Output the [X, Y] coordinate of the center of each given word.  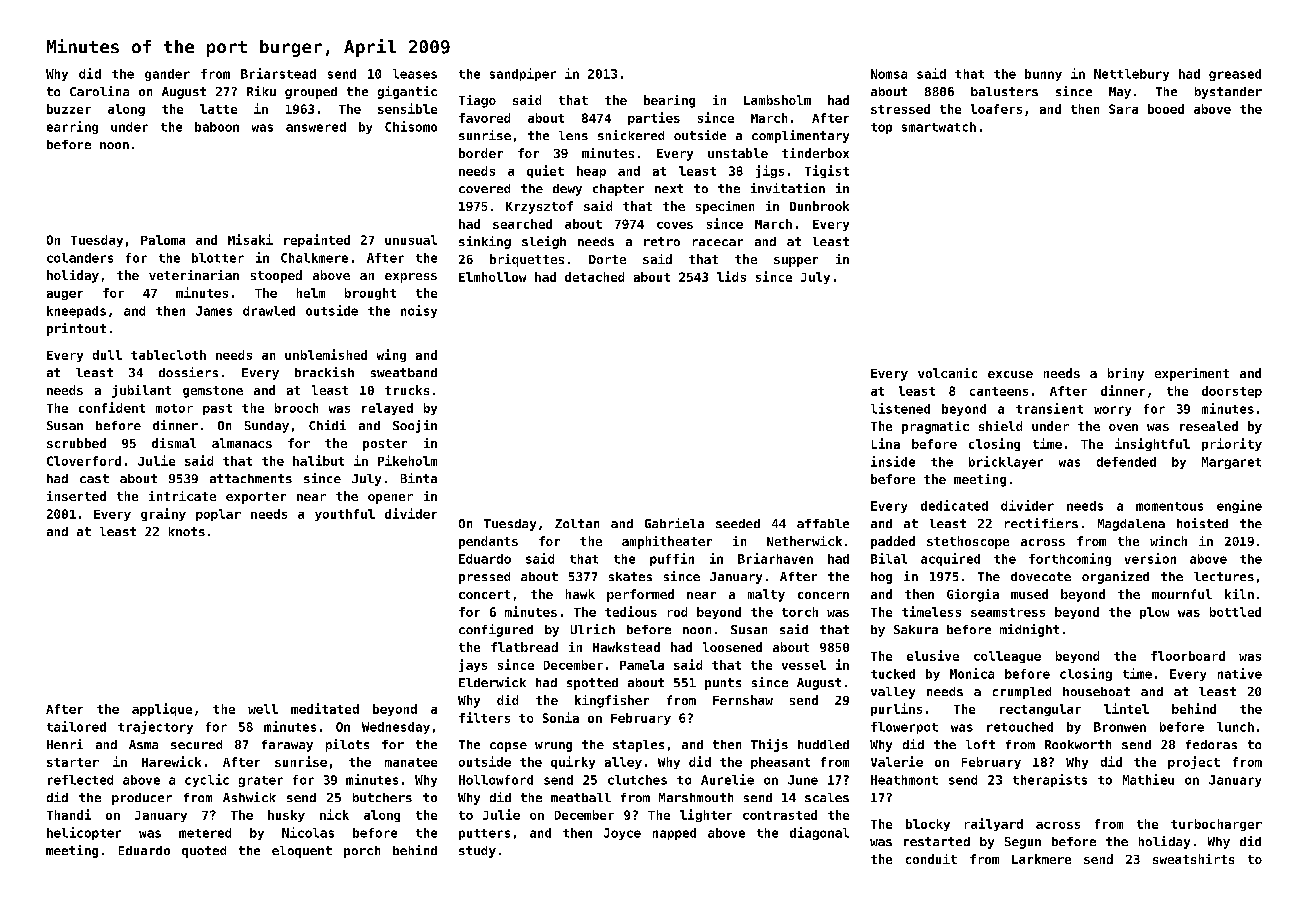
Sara [1123, 109]
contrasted [780, 815]
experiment [1192, 374]
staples [638, 746]
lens [573, 135]
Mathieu [1148, 779]
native [1240, 673]
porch [362, 852]
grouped [311, 93]
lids [731, 276]
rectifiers [1041, 523]
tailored [76, 726]
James [214, 311]
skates [630, 576]
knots [187, 531]
